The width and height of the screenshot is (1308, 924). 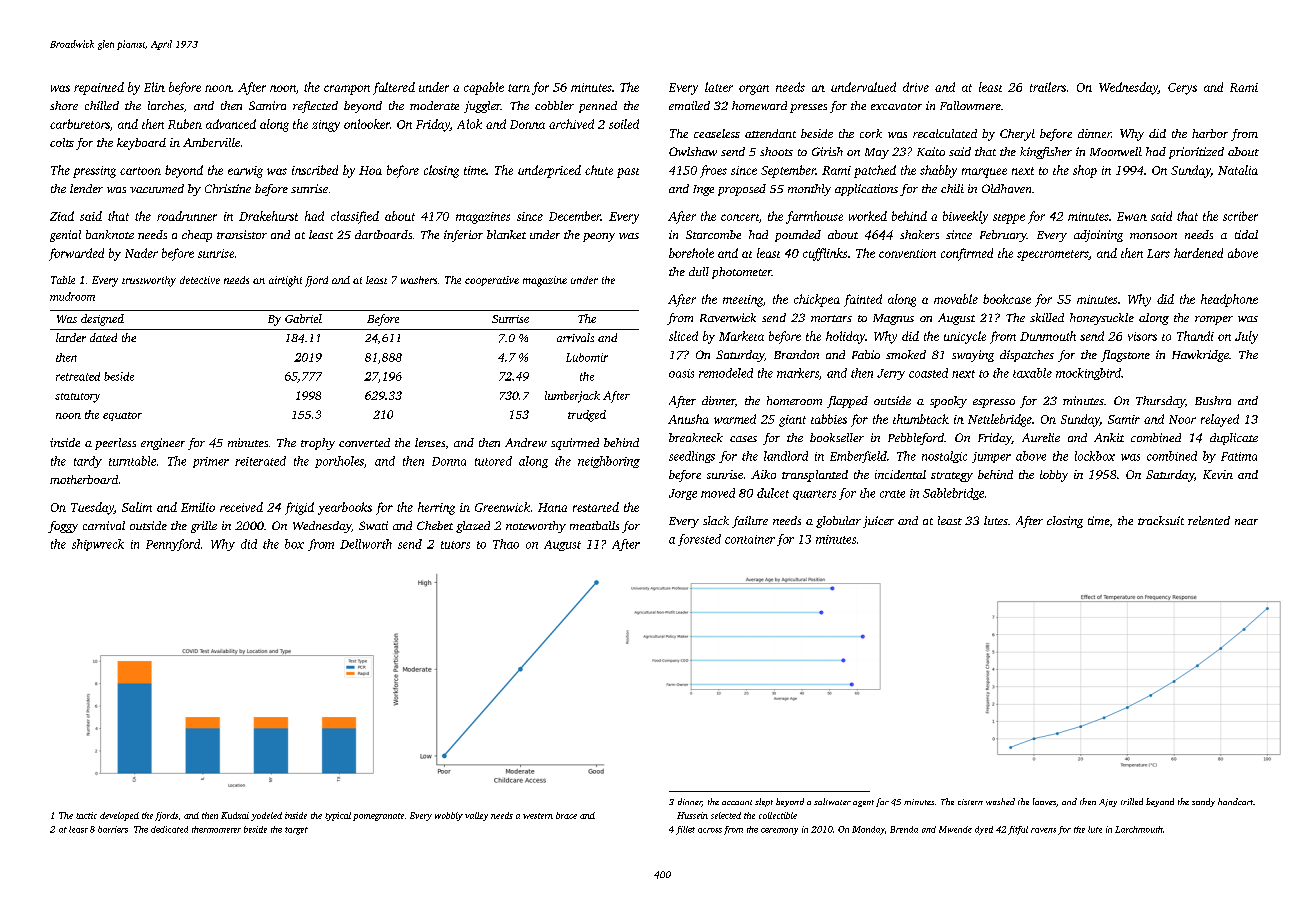 I want to click on tabbies, so click(x=829, y=419).
